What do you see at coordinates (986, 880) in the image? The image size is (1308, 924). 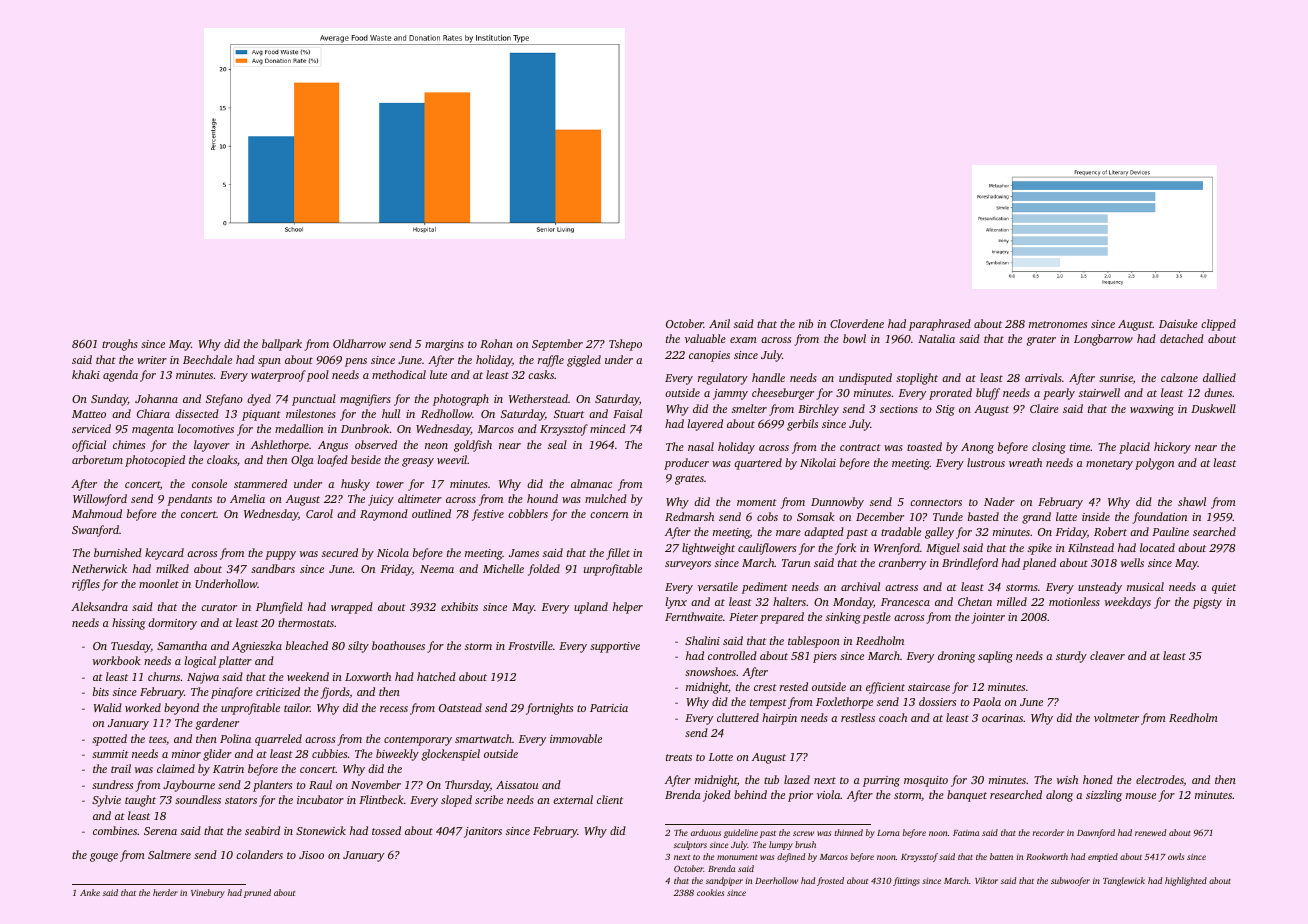 I see `Viktor` at bounding box center [986, 880].
